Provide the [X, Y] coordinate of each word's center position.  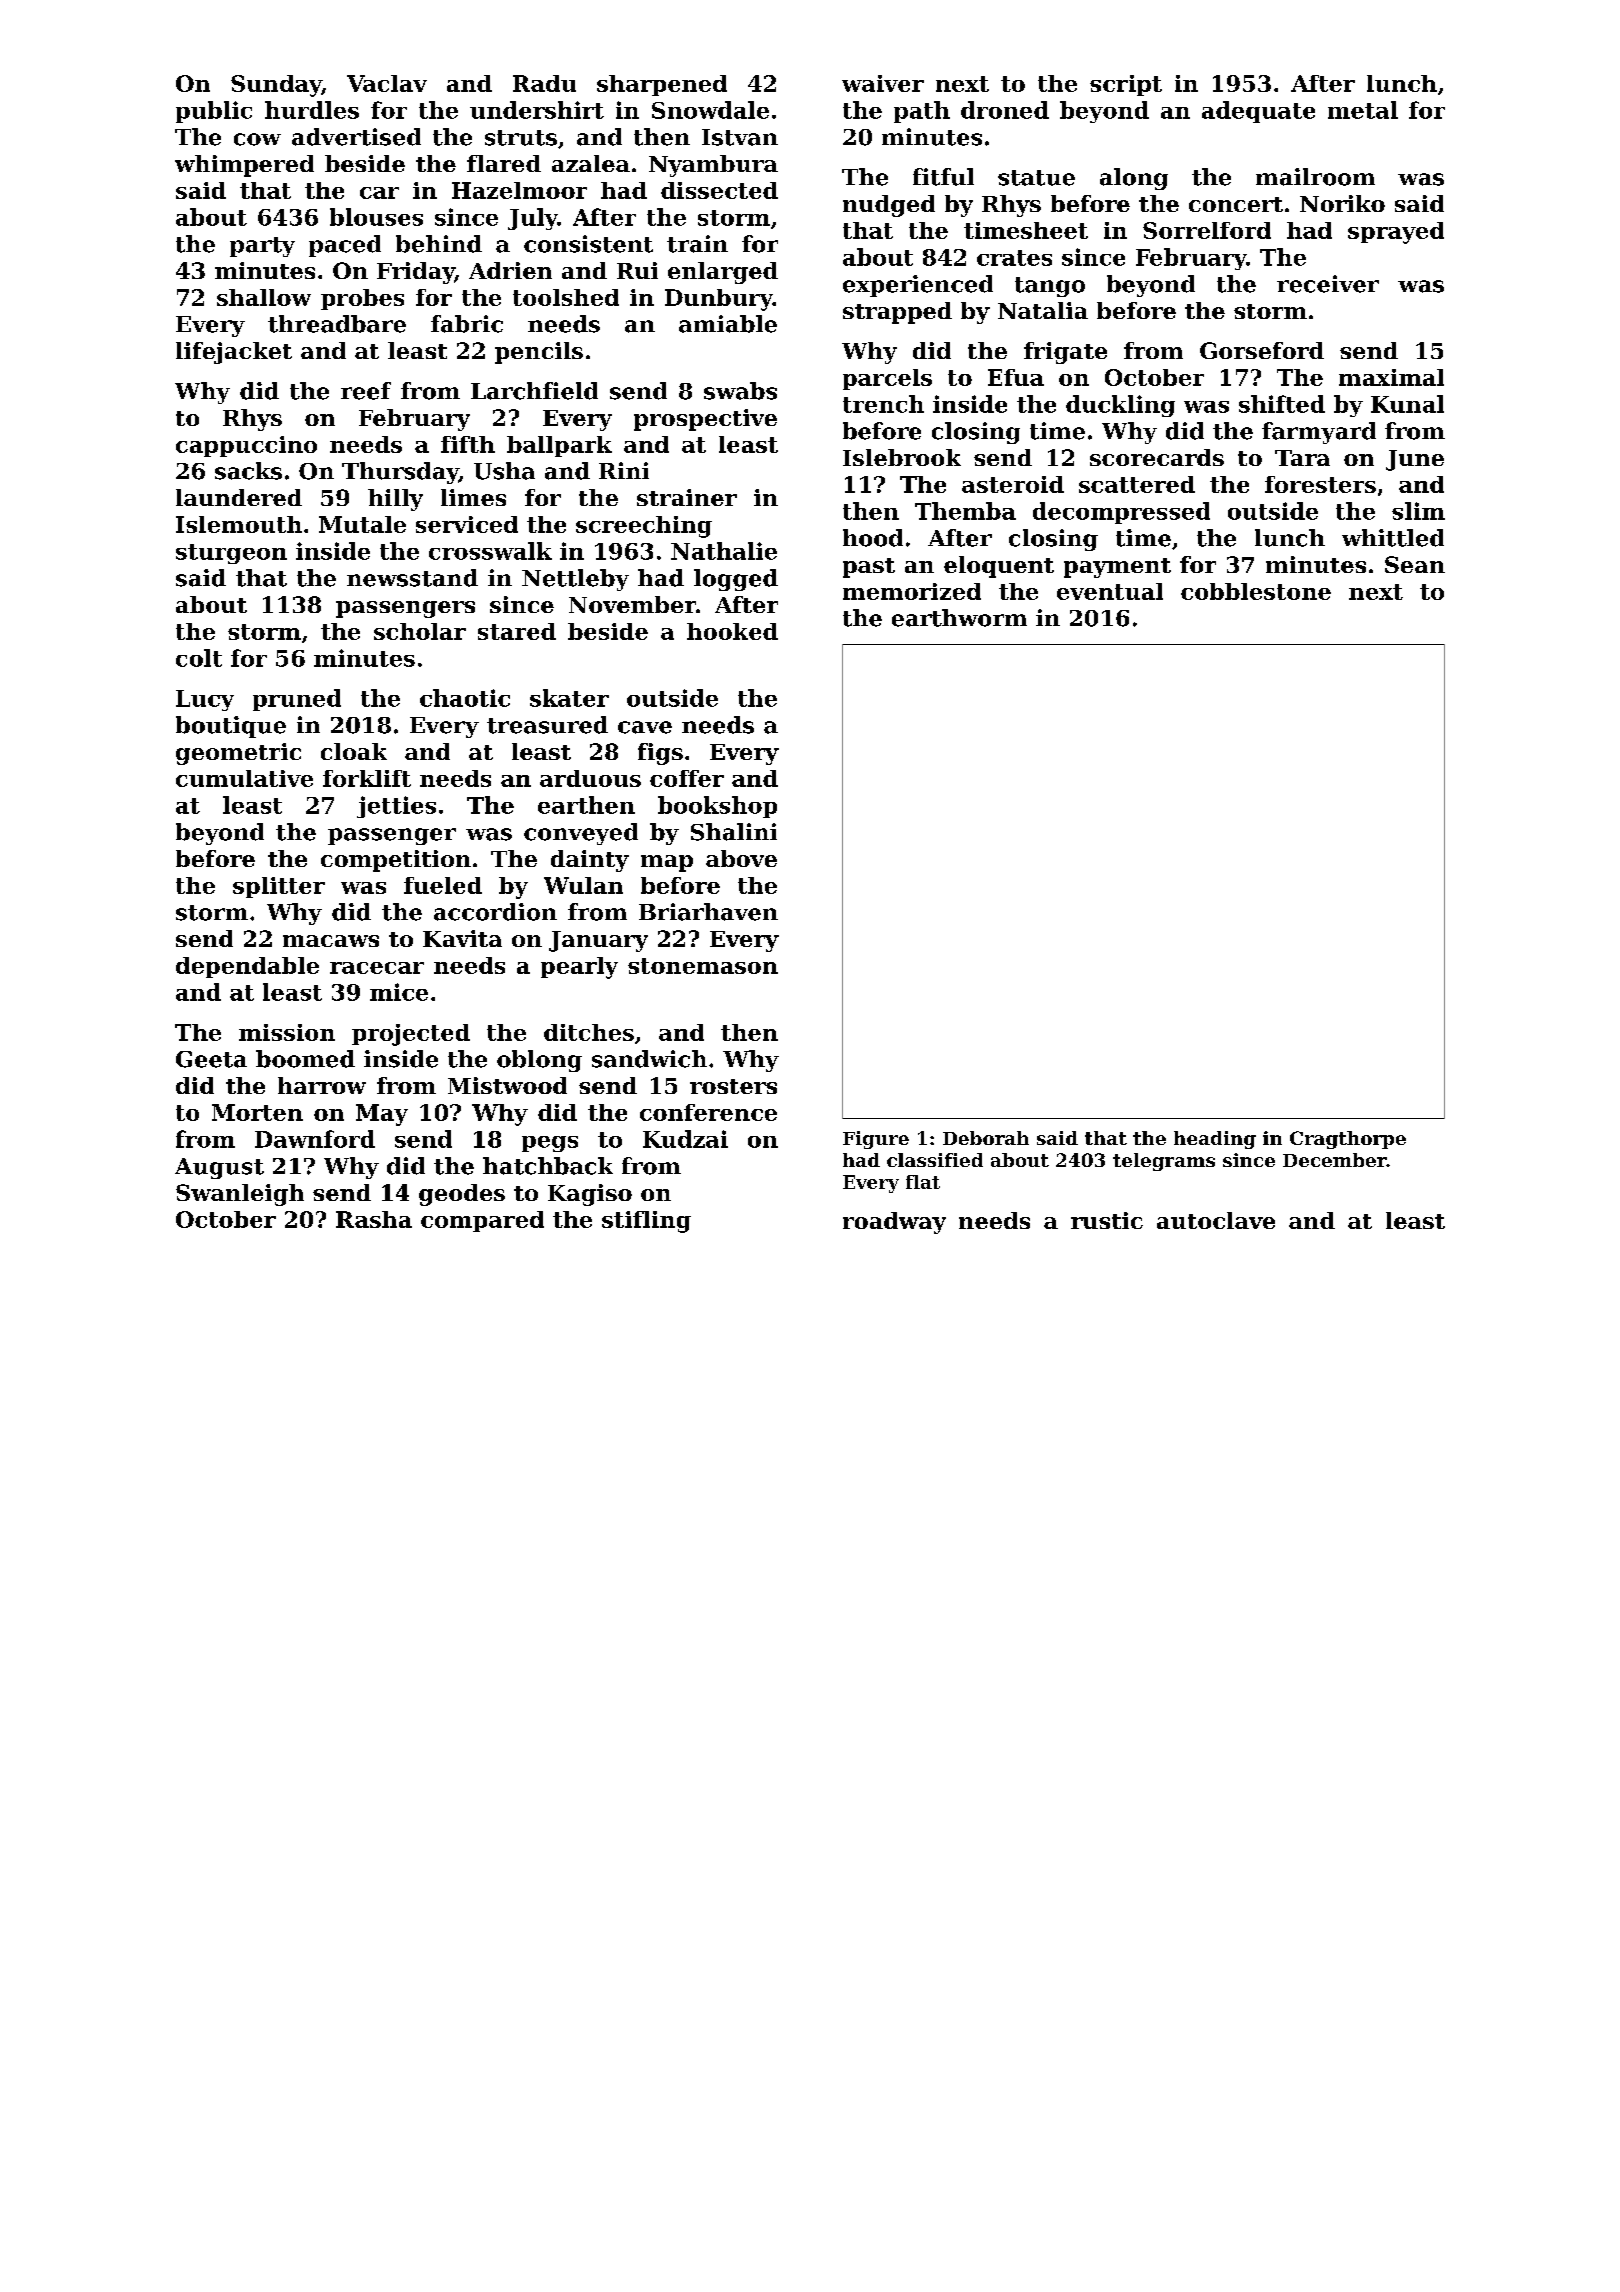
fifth [468, 444]
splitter [279, 887]
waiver [883, 83]
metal [1363, 110]
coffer [687, 778]
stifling [646, 1222]
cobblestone [1256, 591]
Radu [544, 83]
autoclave [1216, 1220]
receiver [1328, 284]
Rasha [374, 1219]
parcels [887, 379]
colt [199, 658]
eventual [1110, 591]
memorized [912, 591]
